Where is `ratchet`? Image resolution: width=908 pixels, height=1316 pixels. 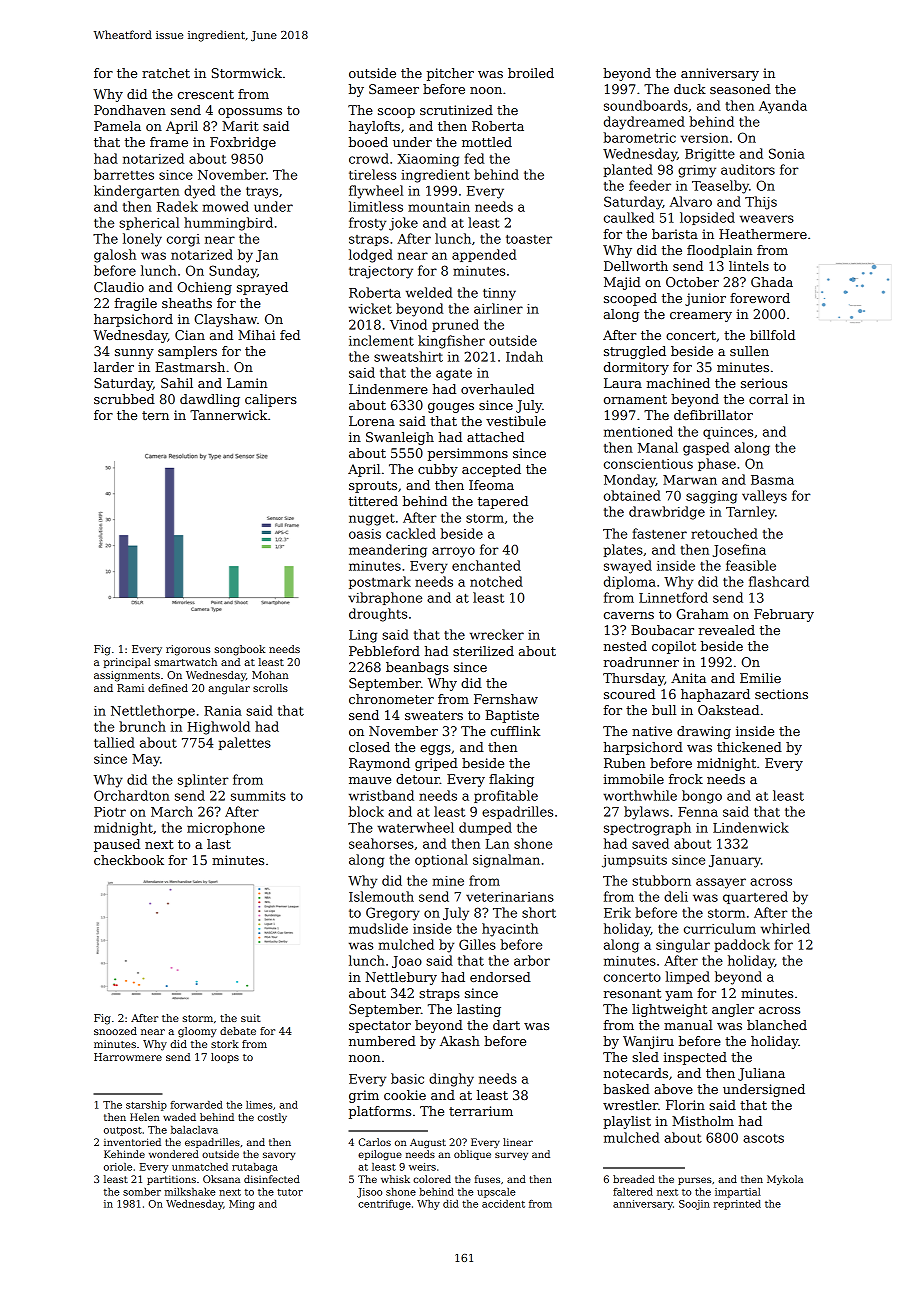 ratchet is located at coordinates (166, 73).
